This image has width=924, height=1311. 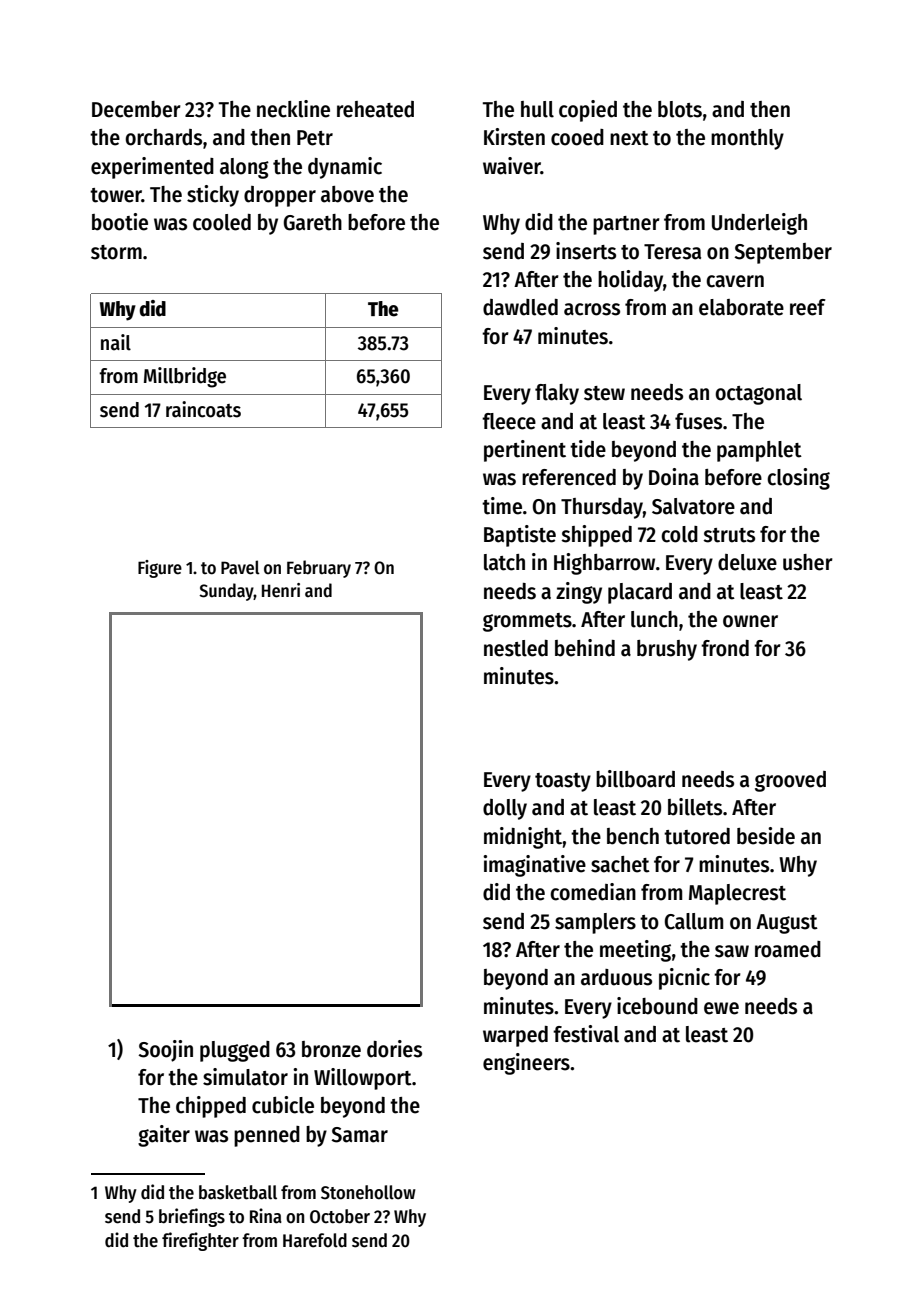 What do you see at coordinates (185, 377) in the image?
I see `Millbridge` at bounding box center [185, 377].
